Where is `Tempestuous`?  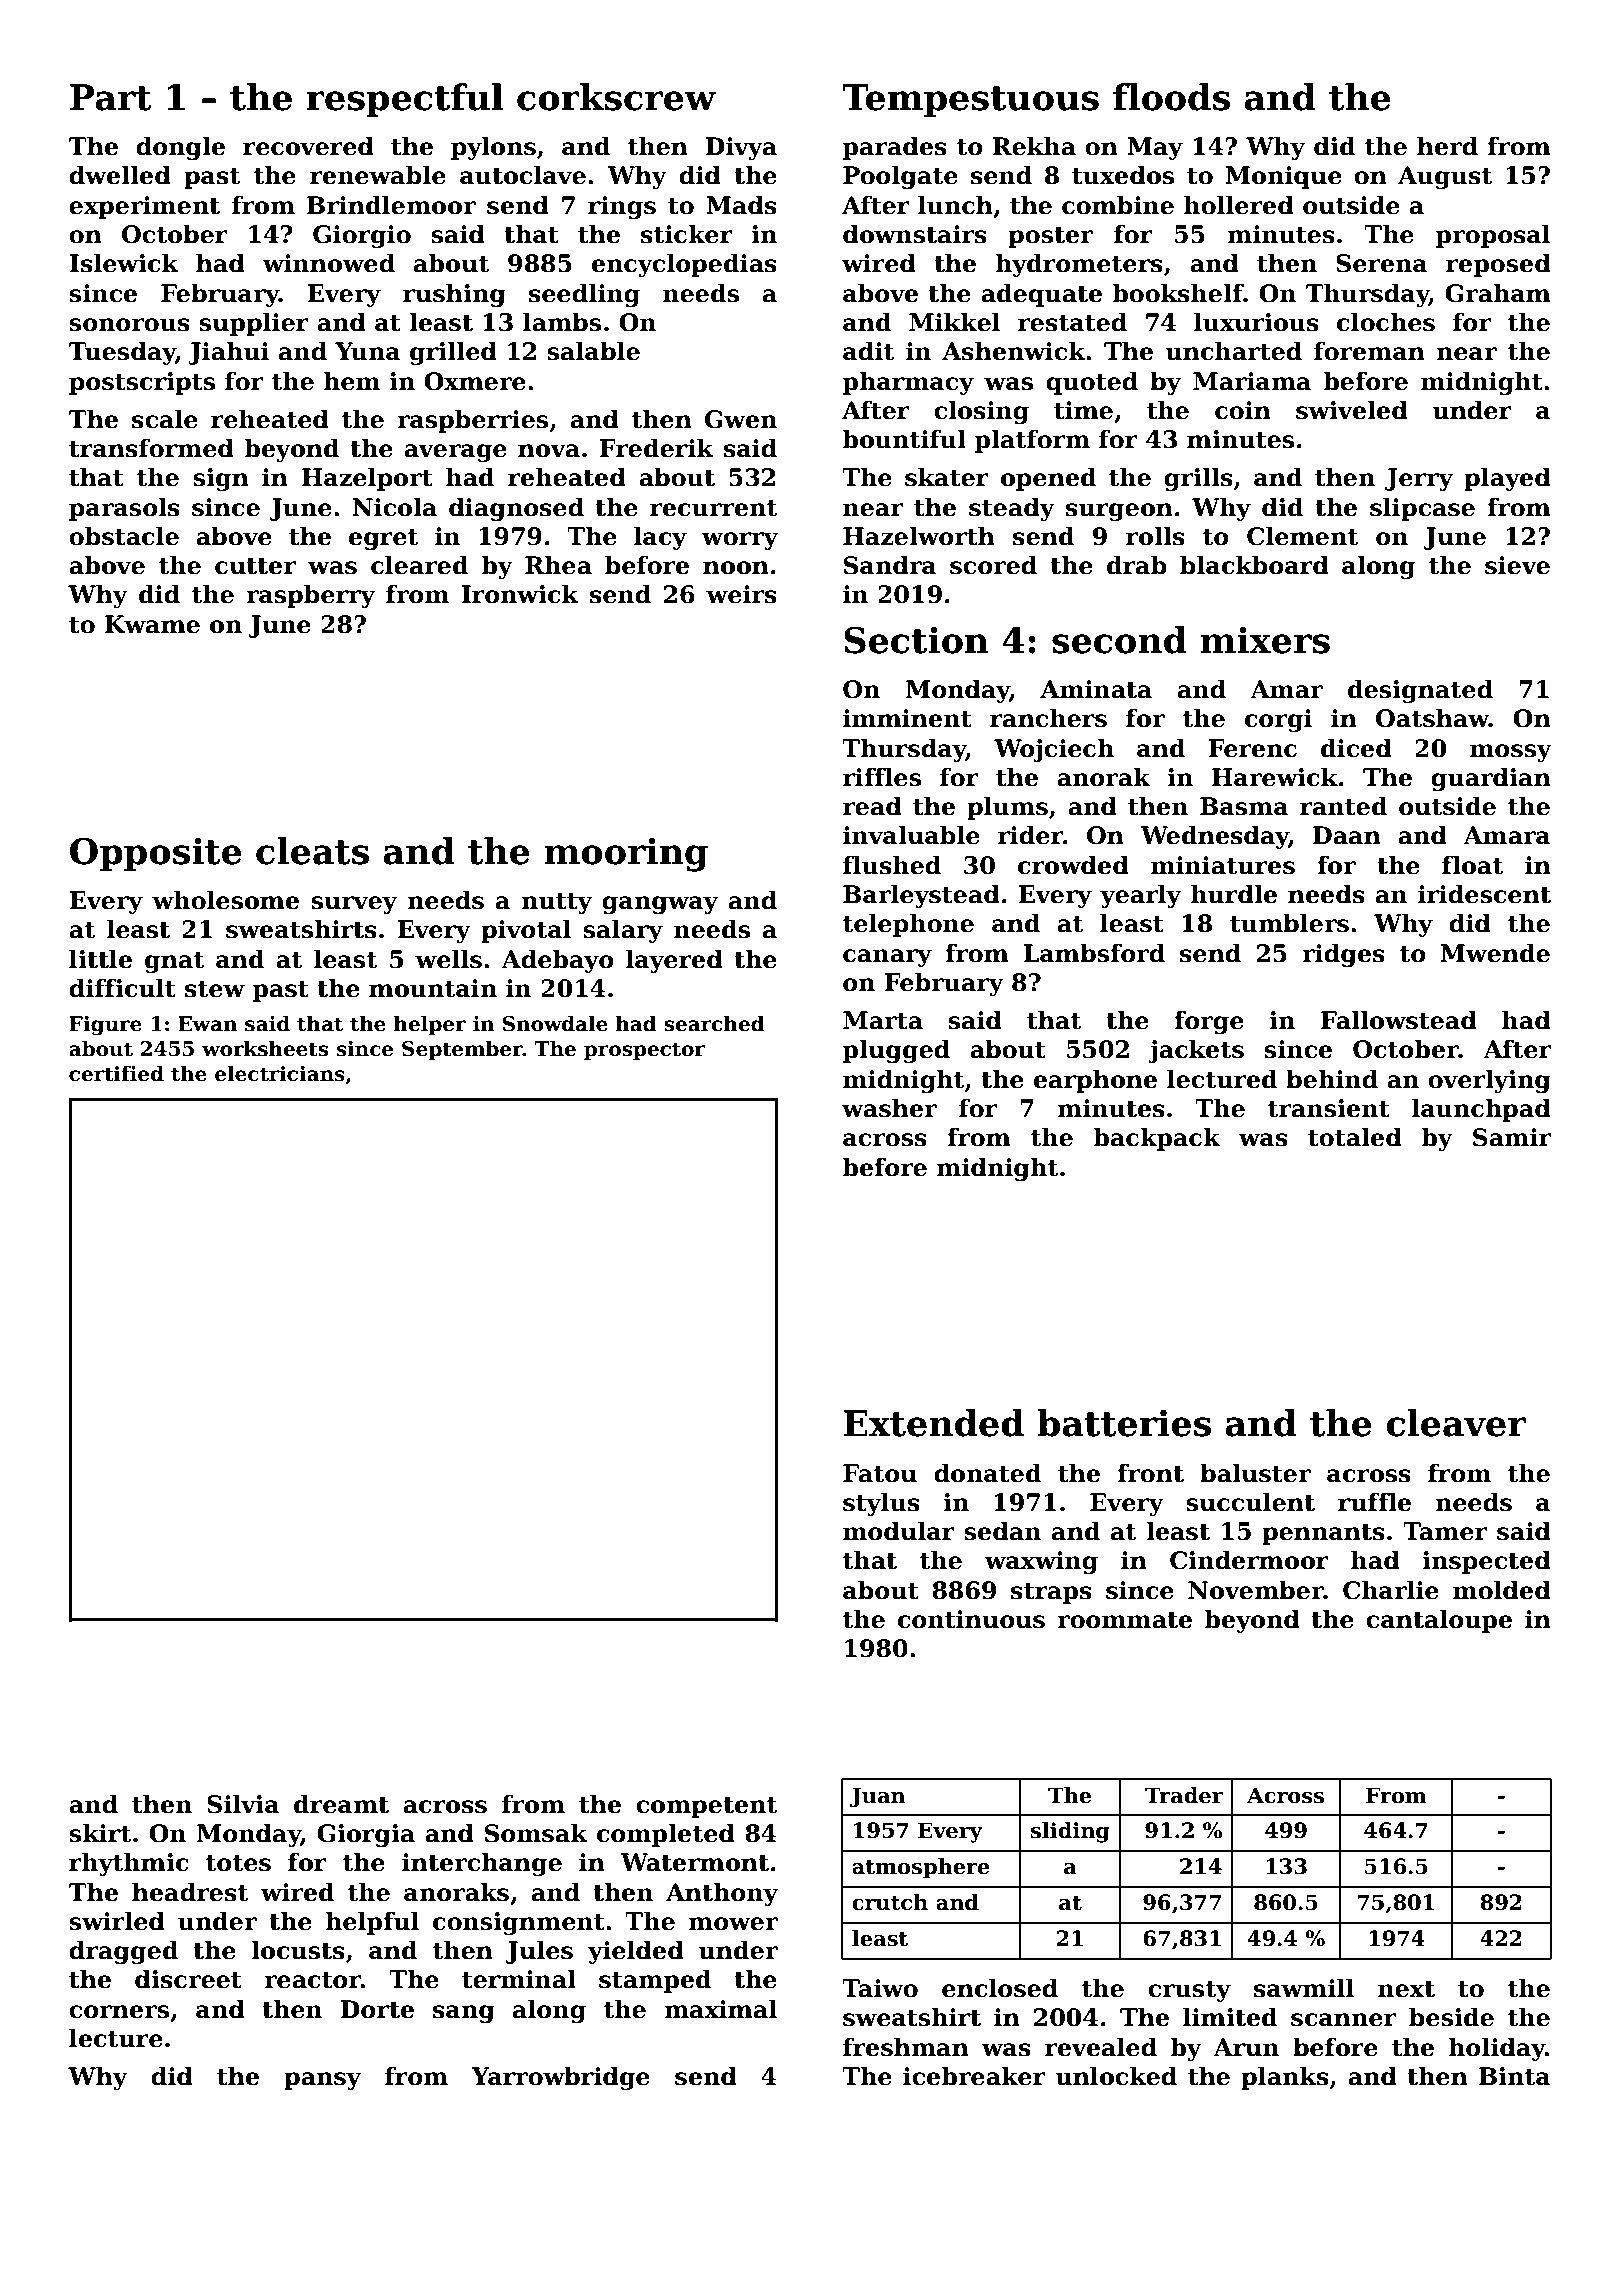
Tempestuous is located at coordinates (970, 100).
